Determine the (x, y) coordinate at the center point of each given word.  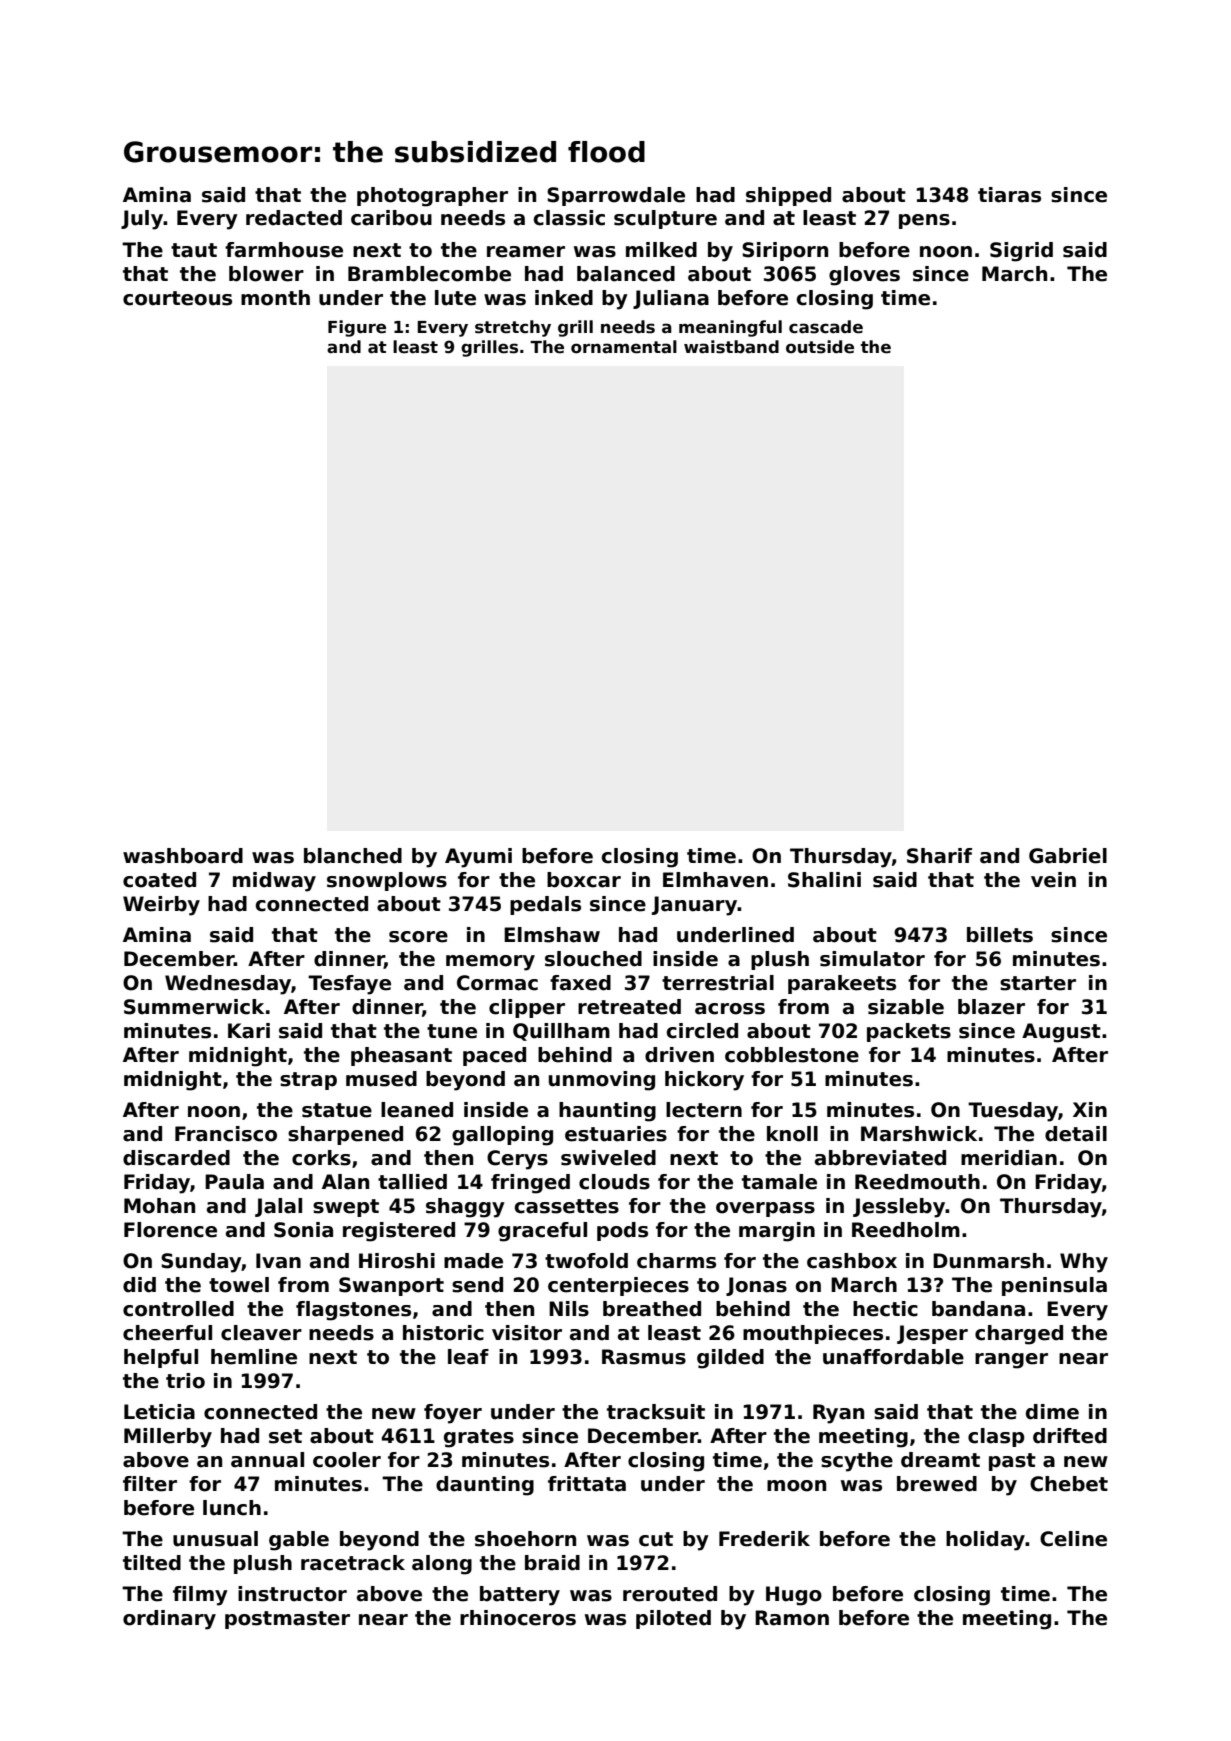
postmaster (287, 1620)
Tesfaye (349, 985)
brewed (937, 1484)
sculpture (665, 219)
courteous (177, 298)
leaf (468, 1357)
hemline (254, 1357)
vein (1053, 880)
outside (820, 347)
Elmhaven (715, 880)
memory (490, 963)
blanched (353, 856)
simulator (872, 959)
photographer (432, 197)
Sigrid (1021, 252)
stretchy (513, 328)
